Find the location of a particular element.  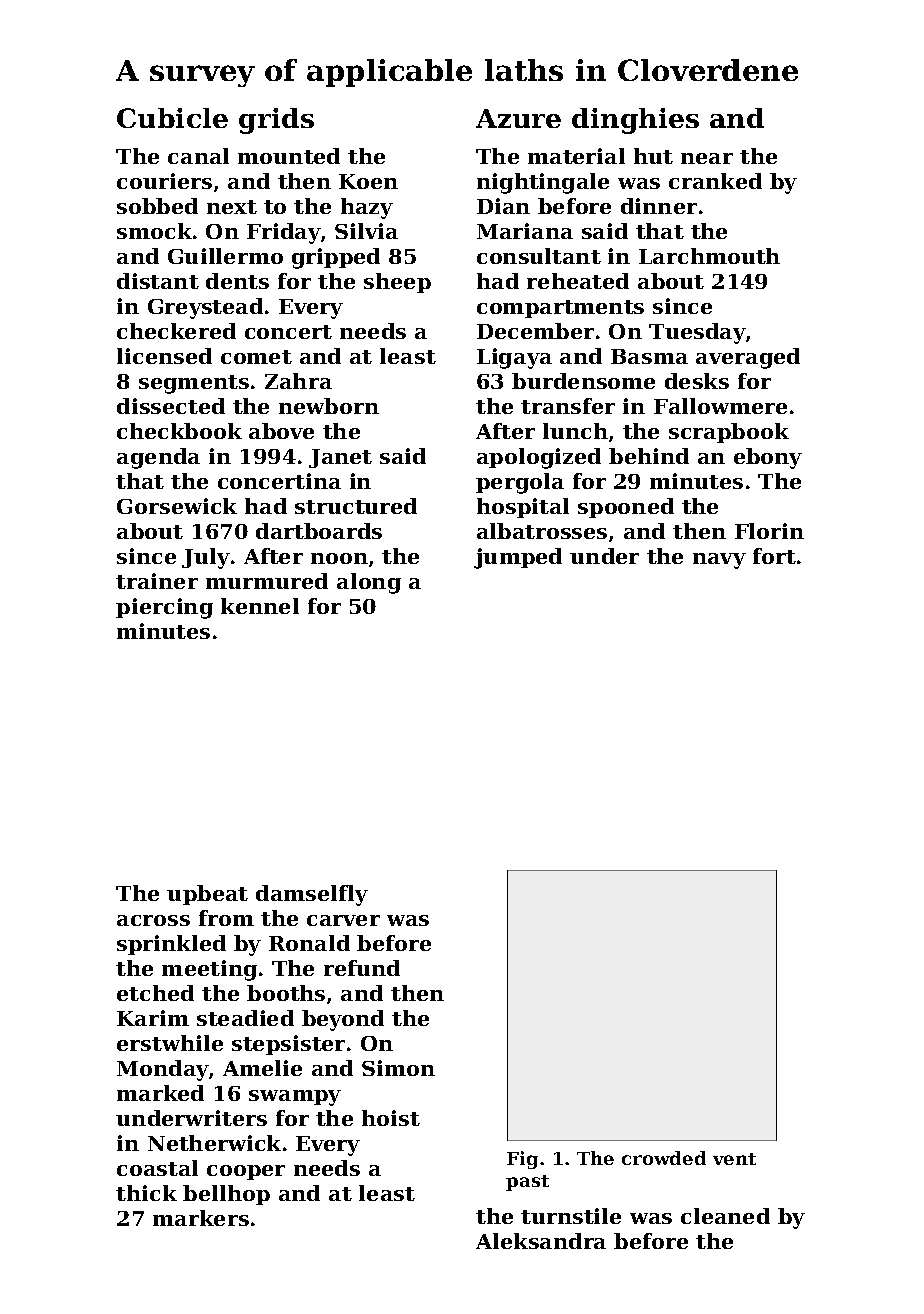

upbeat is located at coordinates (207, 895).
